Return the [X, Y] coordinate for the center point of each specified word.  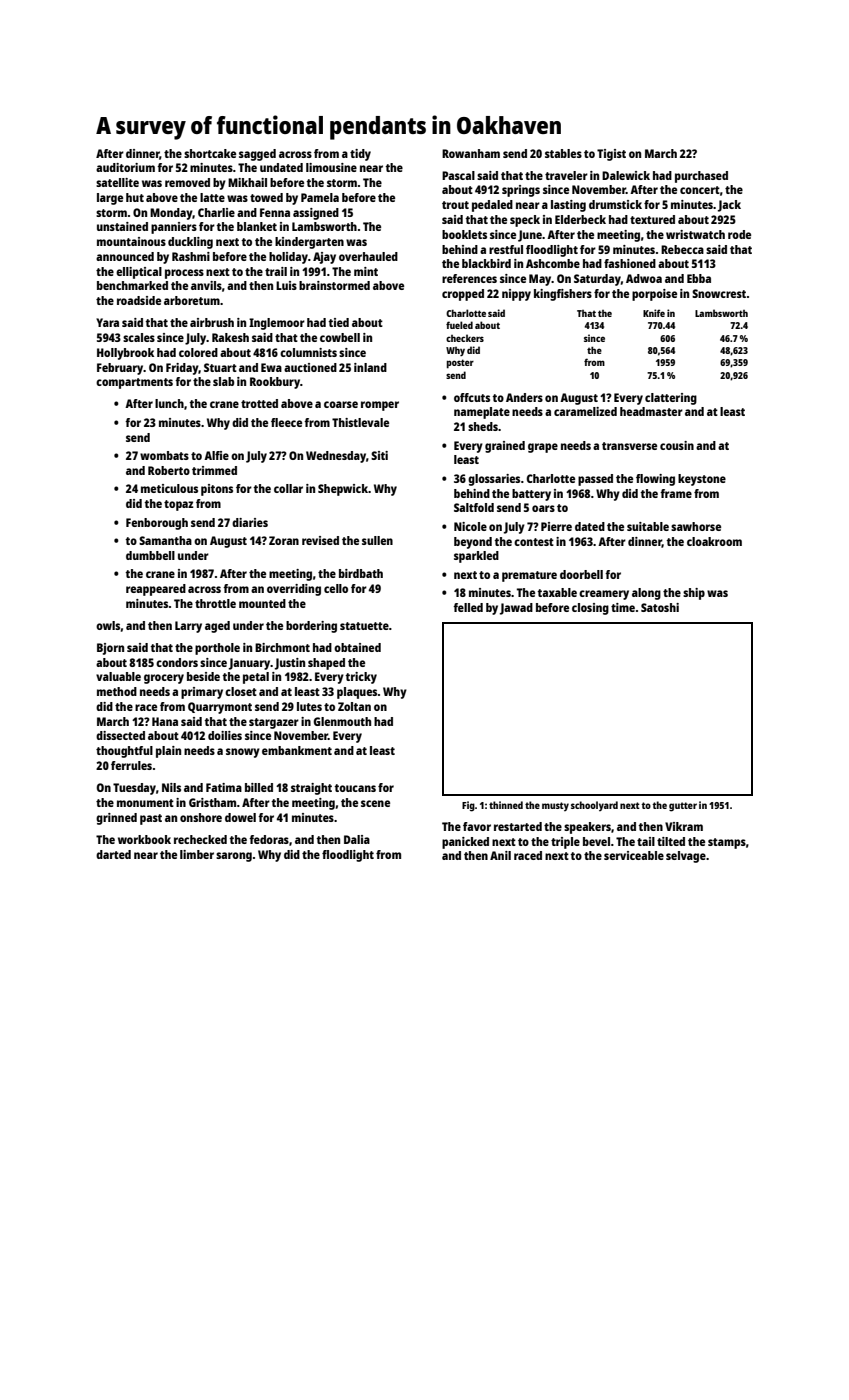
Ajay [324, 258]
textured [652, 219]
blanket [257, 226]
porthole [217, 649]
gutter [683, 807]
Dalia [357, 839]
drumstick [615, 204]
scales [139, 337]
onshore [201, 817]
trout [455, 205]
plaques [357, 693]
